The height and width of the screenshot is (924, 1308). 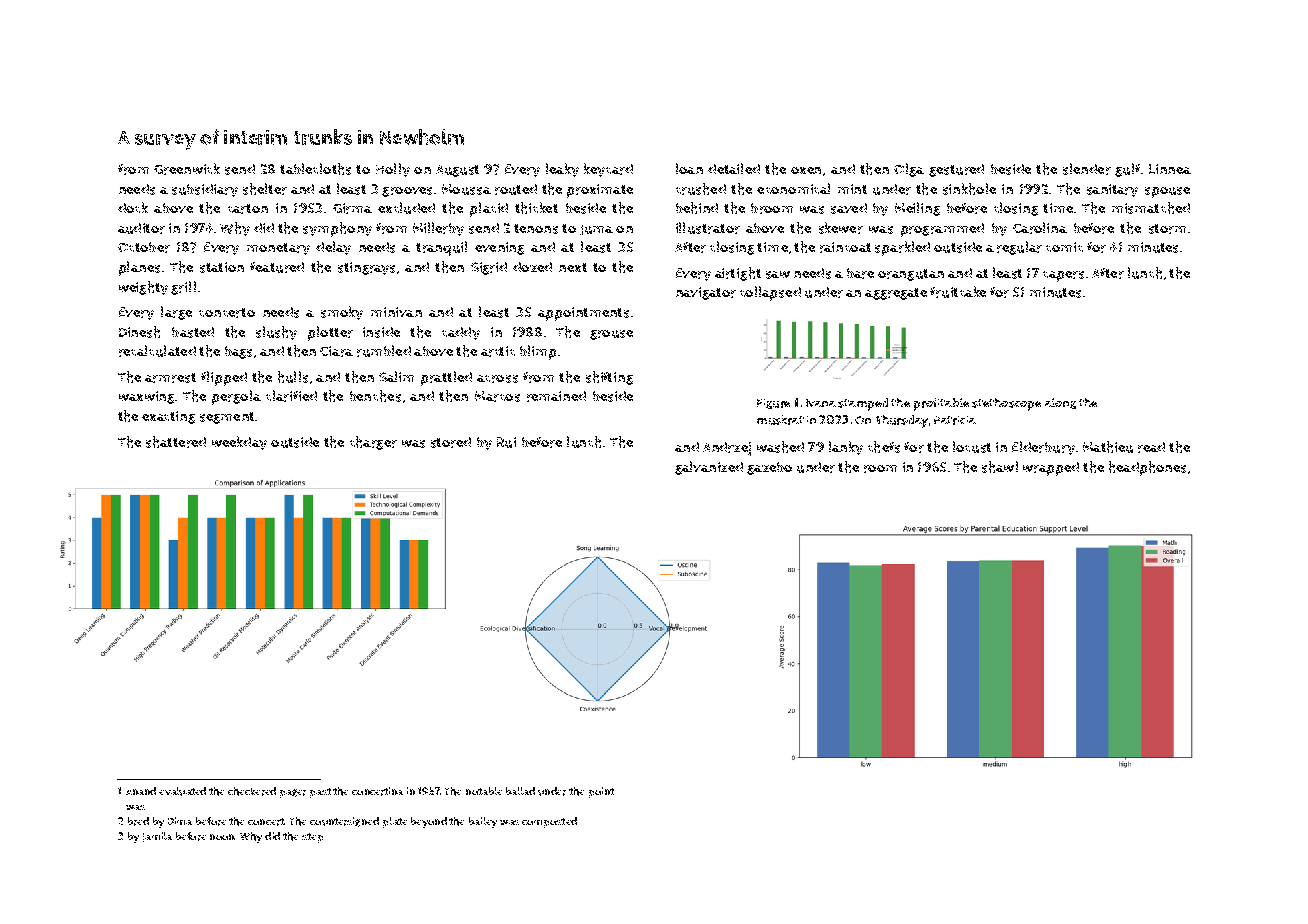 What do you see at coordinates (393, 170) in the screenshot?
I see `Holly` at bounding box center [393, 170].
